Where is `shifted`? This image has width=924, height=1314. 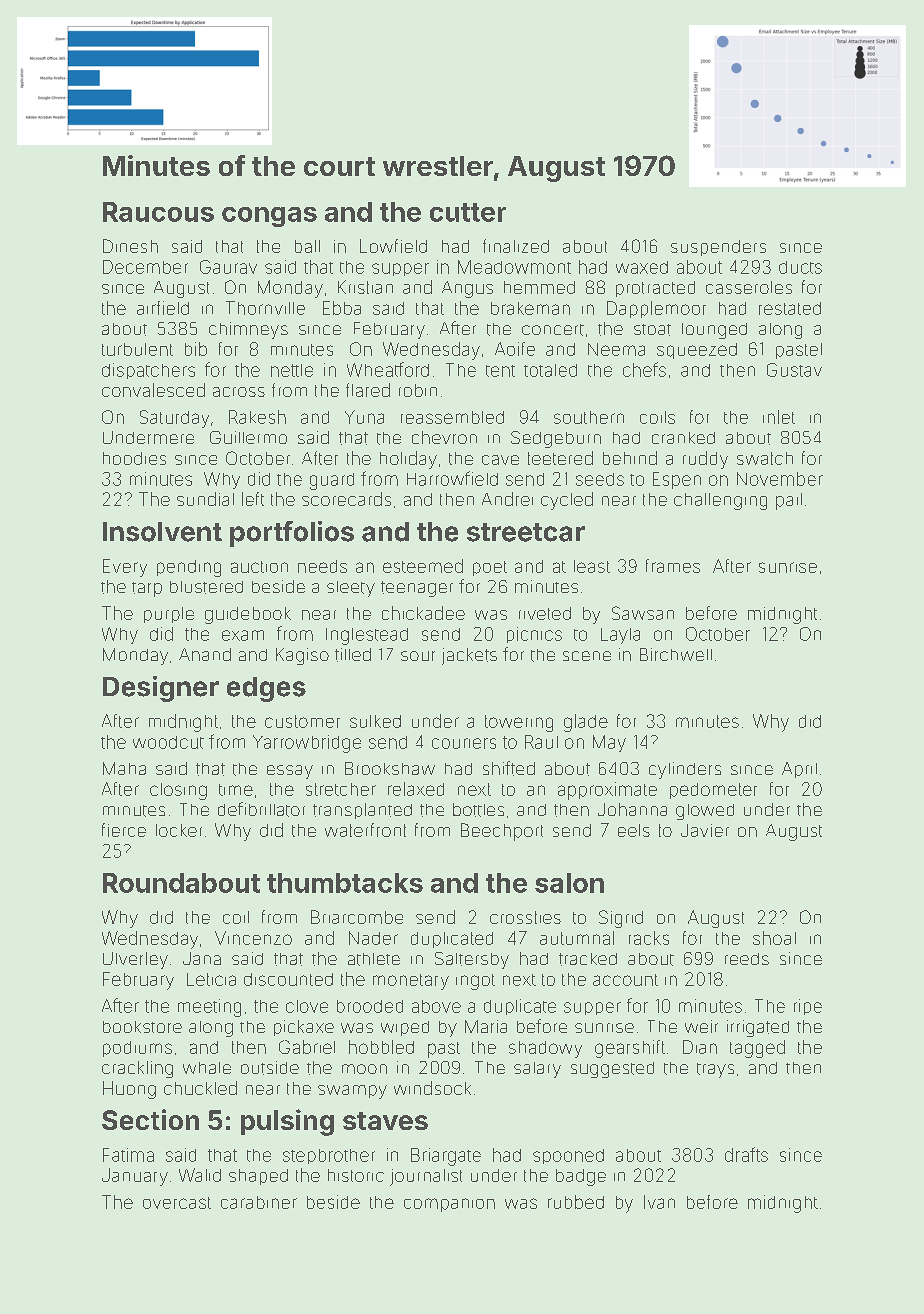 shifted is located at coordinates (509, 768).
